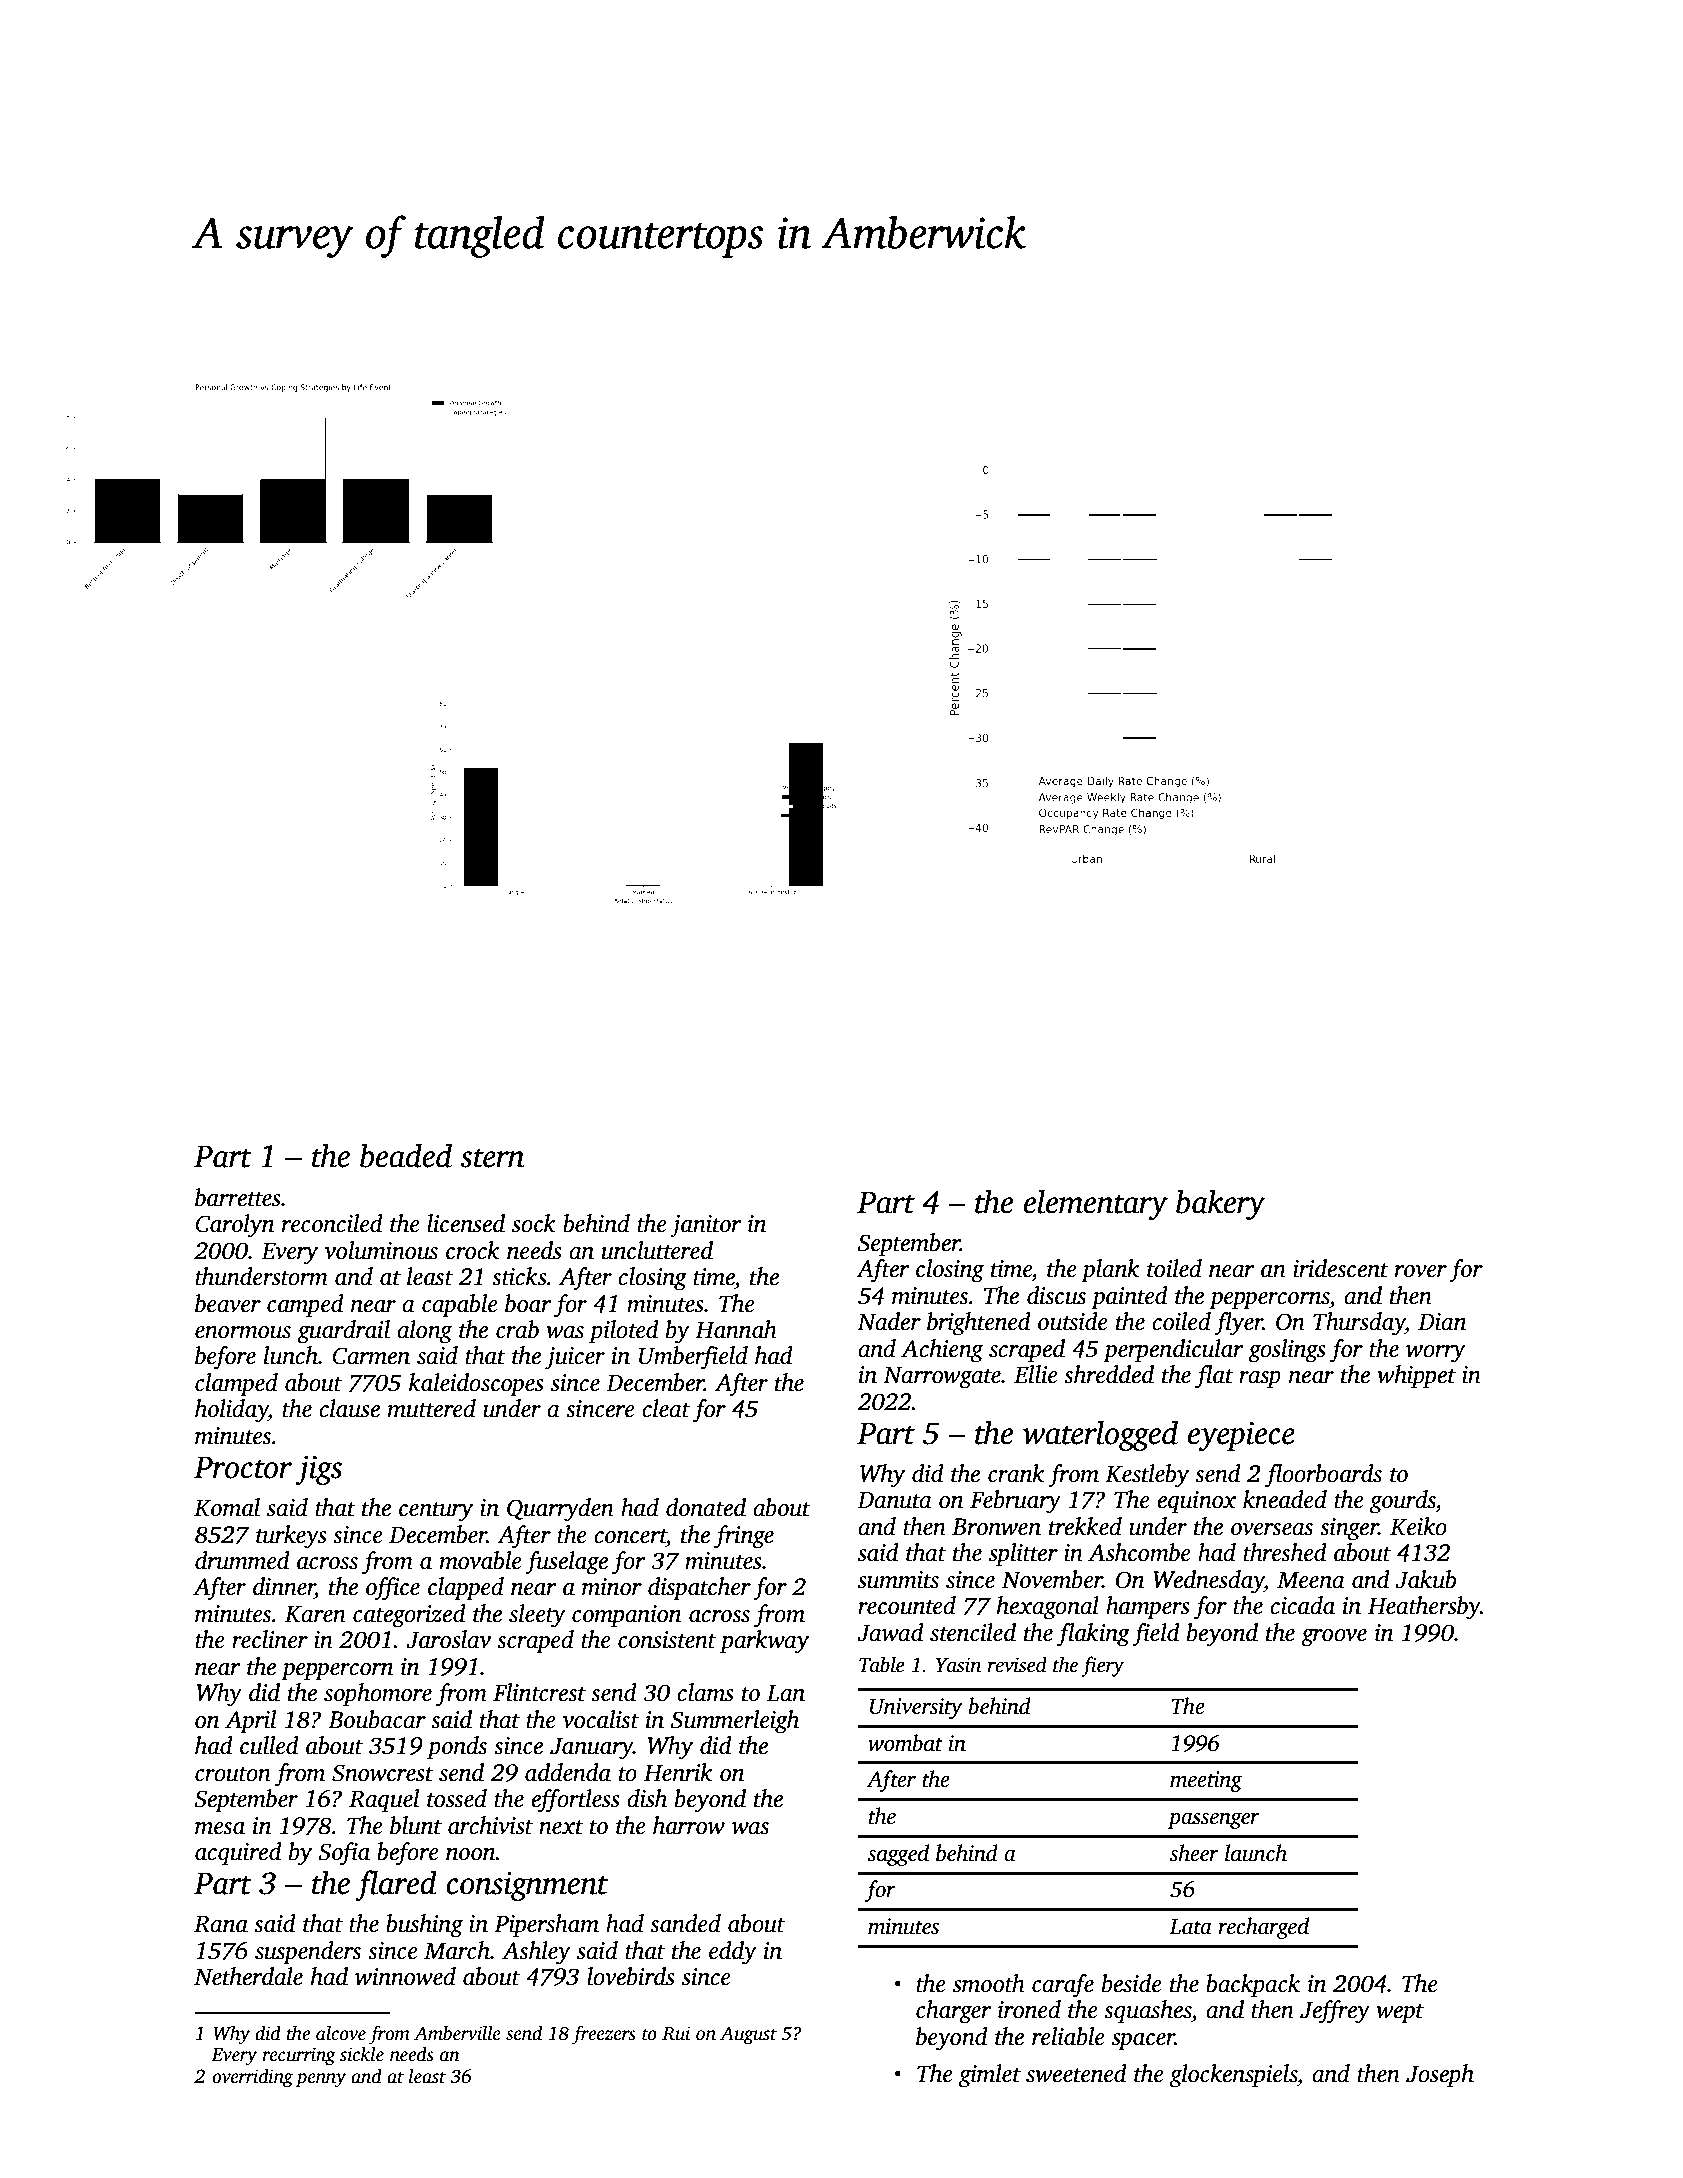  I want to click on groove, so click(1334, 1638).
